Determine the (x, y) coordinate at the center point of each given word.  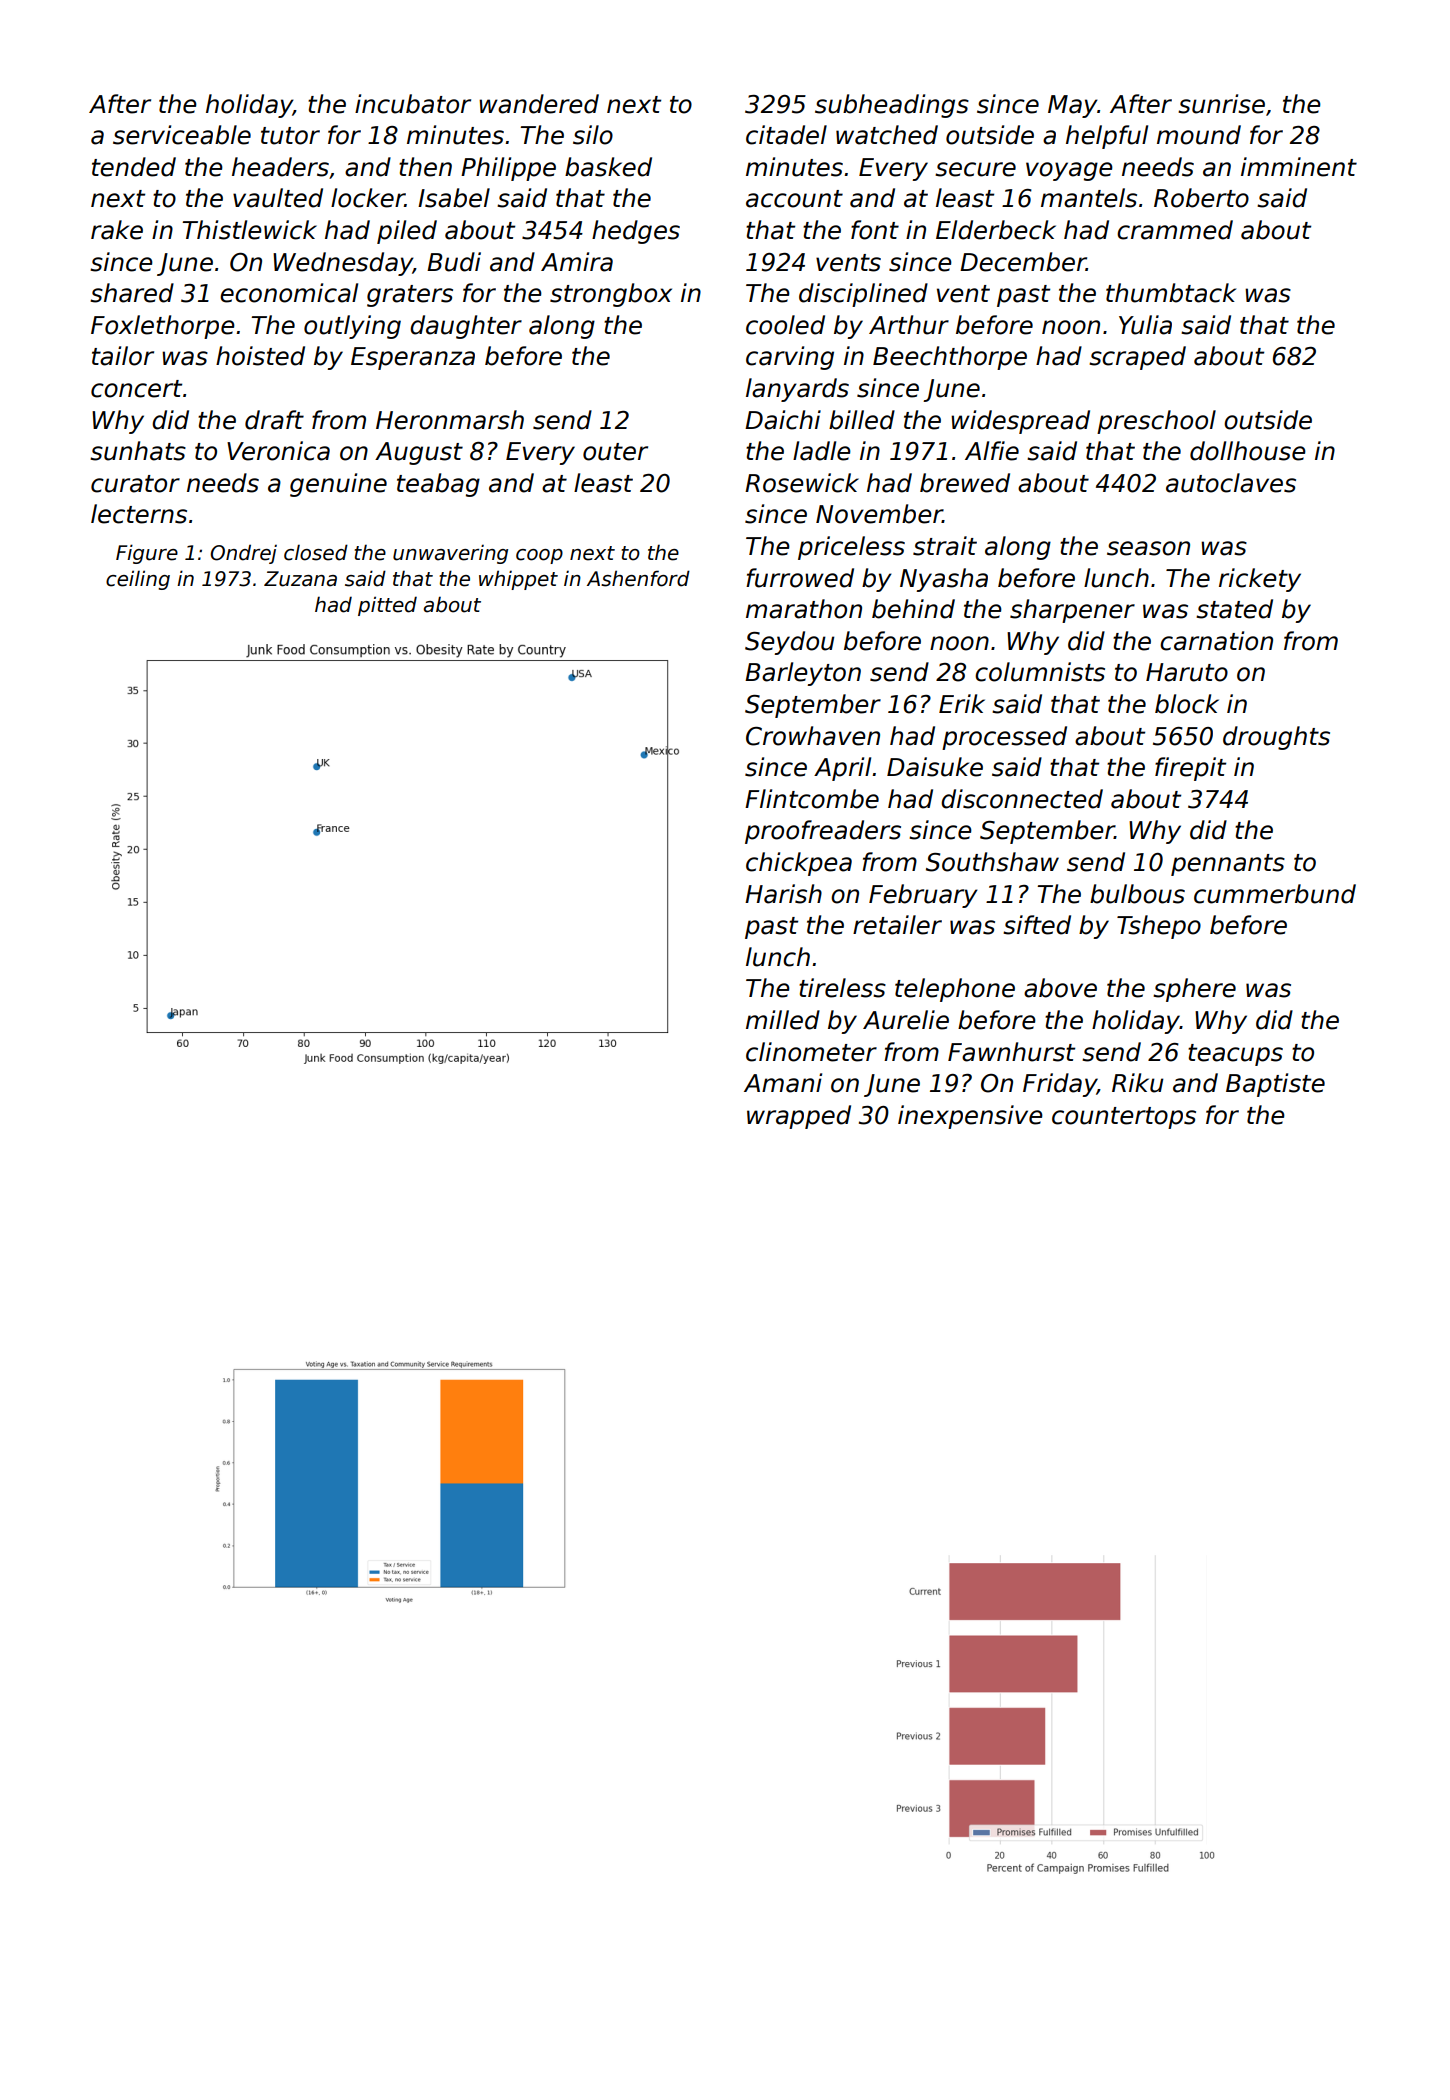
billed (862, 420)
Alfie (992, 451)
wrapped (799, 1117)
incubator (413, 104)
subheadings (892, 106)
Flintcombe (812, 799)
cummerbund (1275, 894)
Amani (783, 1083)
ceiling (138, 580)
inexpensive (970, 1117)
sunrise (1221, 104)
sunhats (138, 451)
